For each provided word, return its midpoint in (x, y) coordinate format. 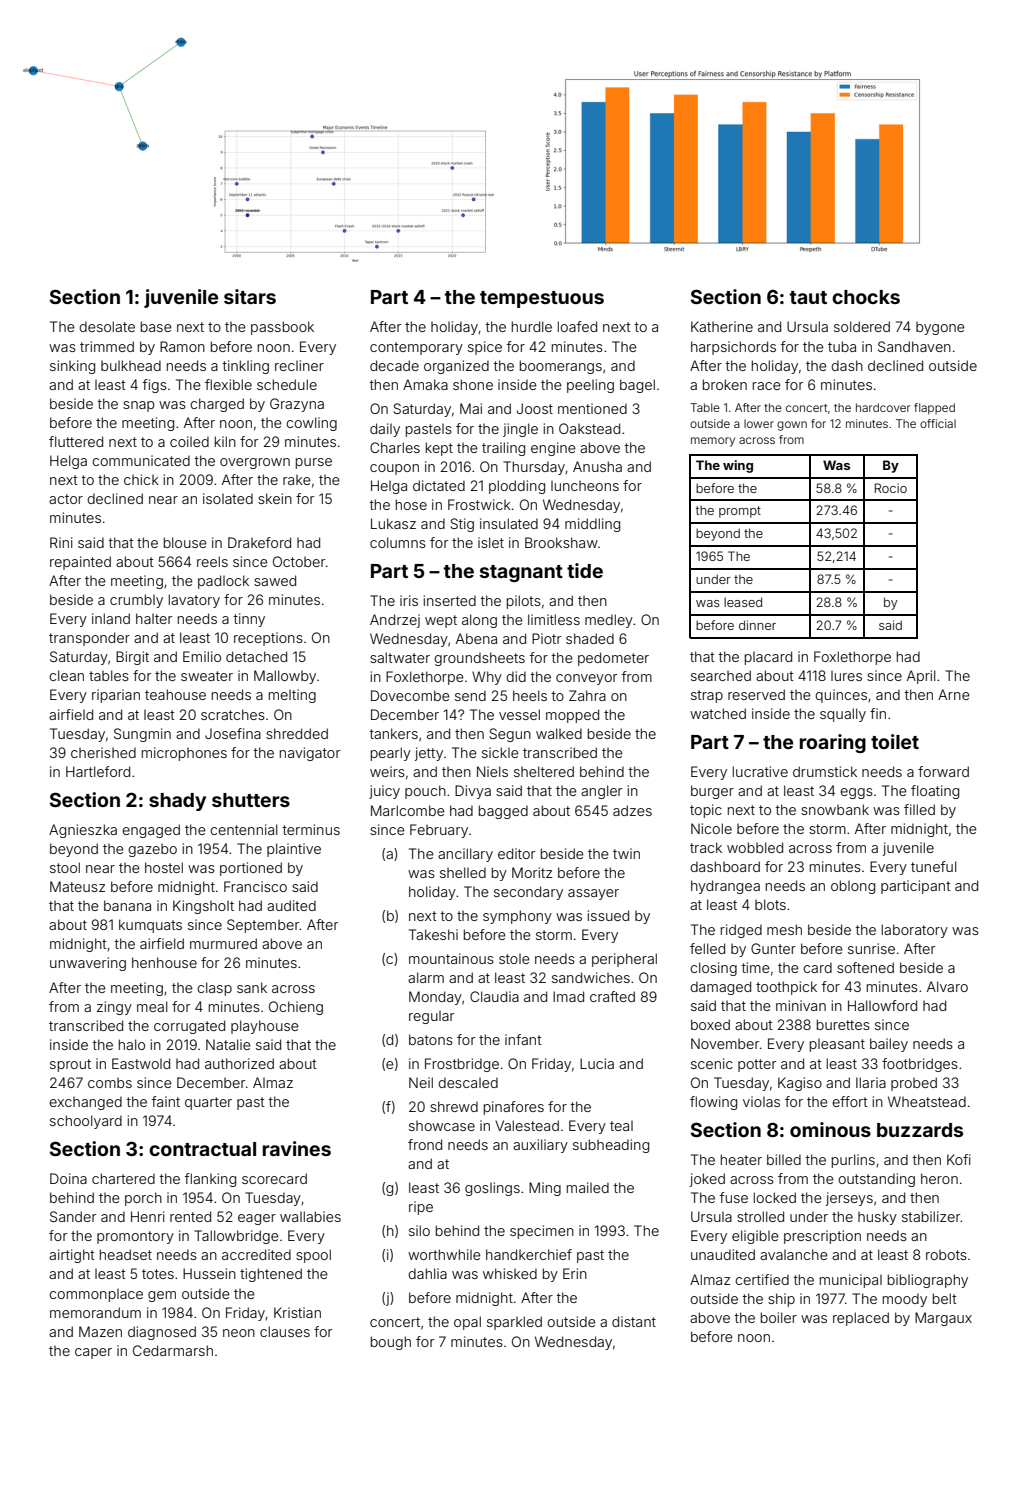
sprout (70, 1065)
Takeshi (433, 934)
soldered (862, 326)
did (516, 676)
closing (713, 969)
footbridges (920, 1065)
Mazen (100, 1331)
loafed (577, 326)
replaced (861, 1319)
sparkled (514, 1323)
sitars (250, 296)
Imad (568, 996)
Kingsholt (203, 907)
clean (66, 675)
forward (943, 771)
